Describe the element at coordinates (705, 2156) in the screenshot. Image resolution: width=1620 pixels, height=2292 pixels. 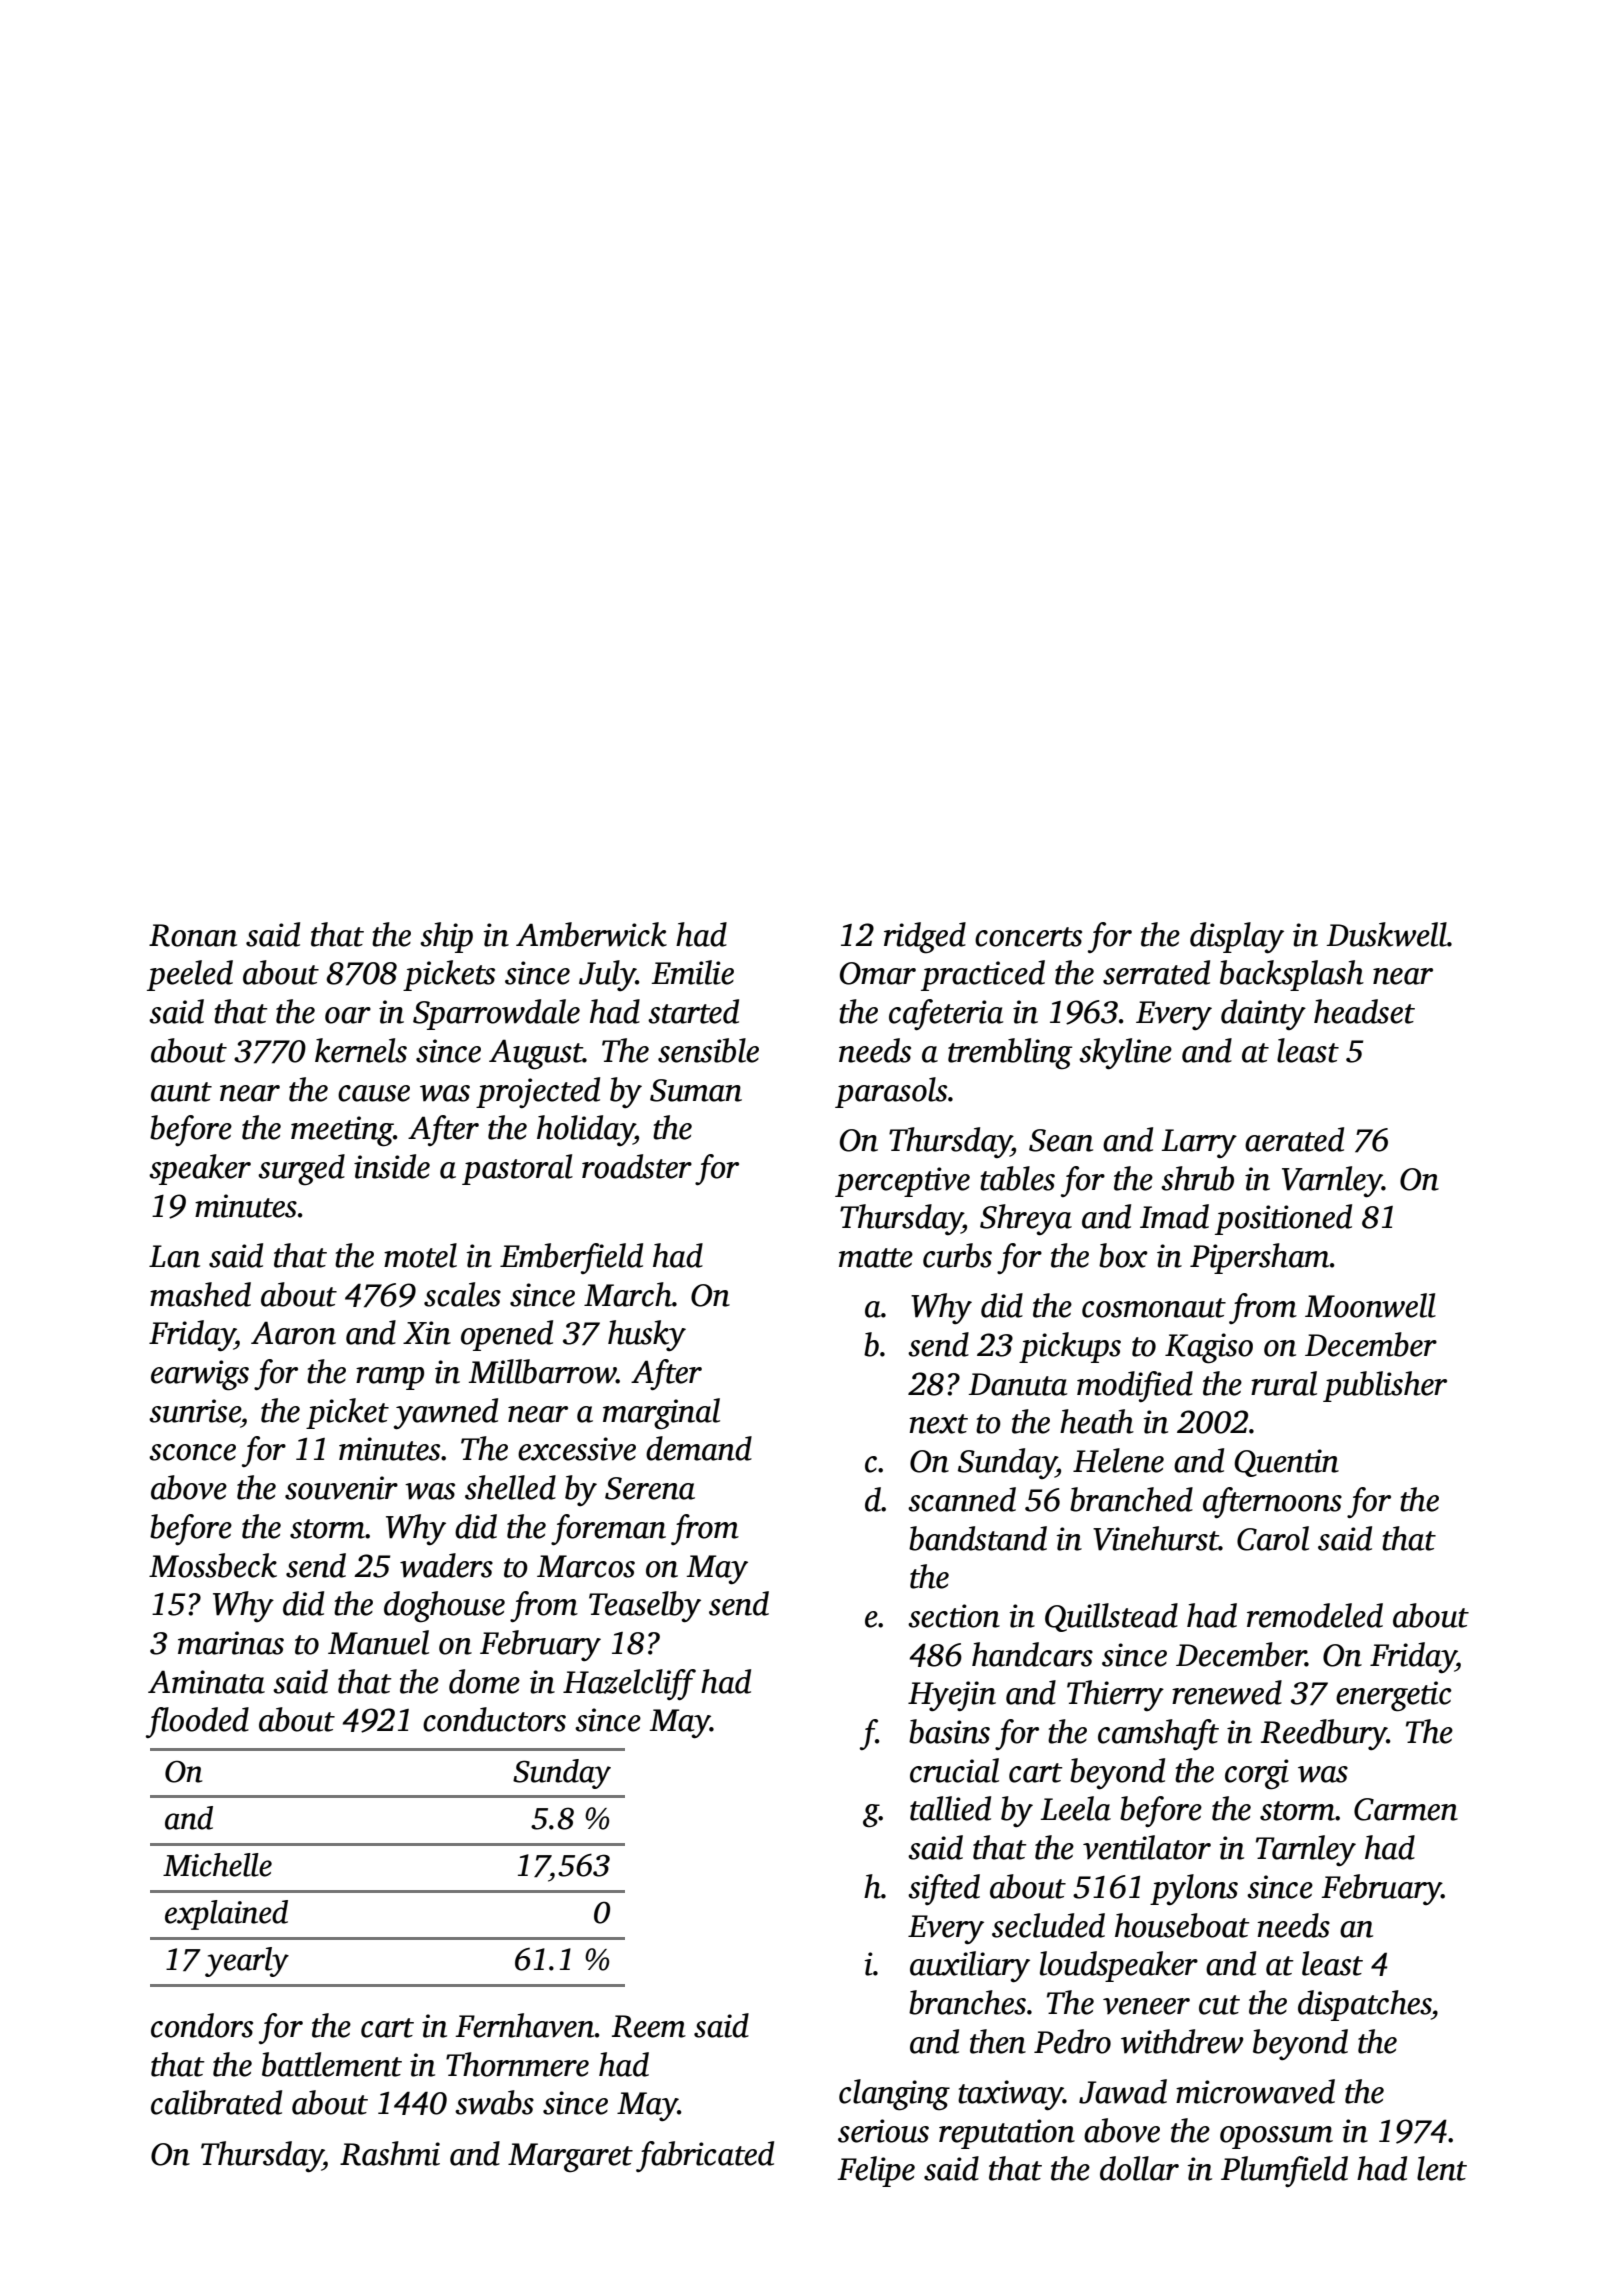
I see `fabricated` at that location.
